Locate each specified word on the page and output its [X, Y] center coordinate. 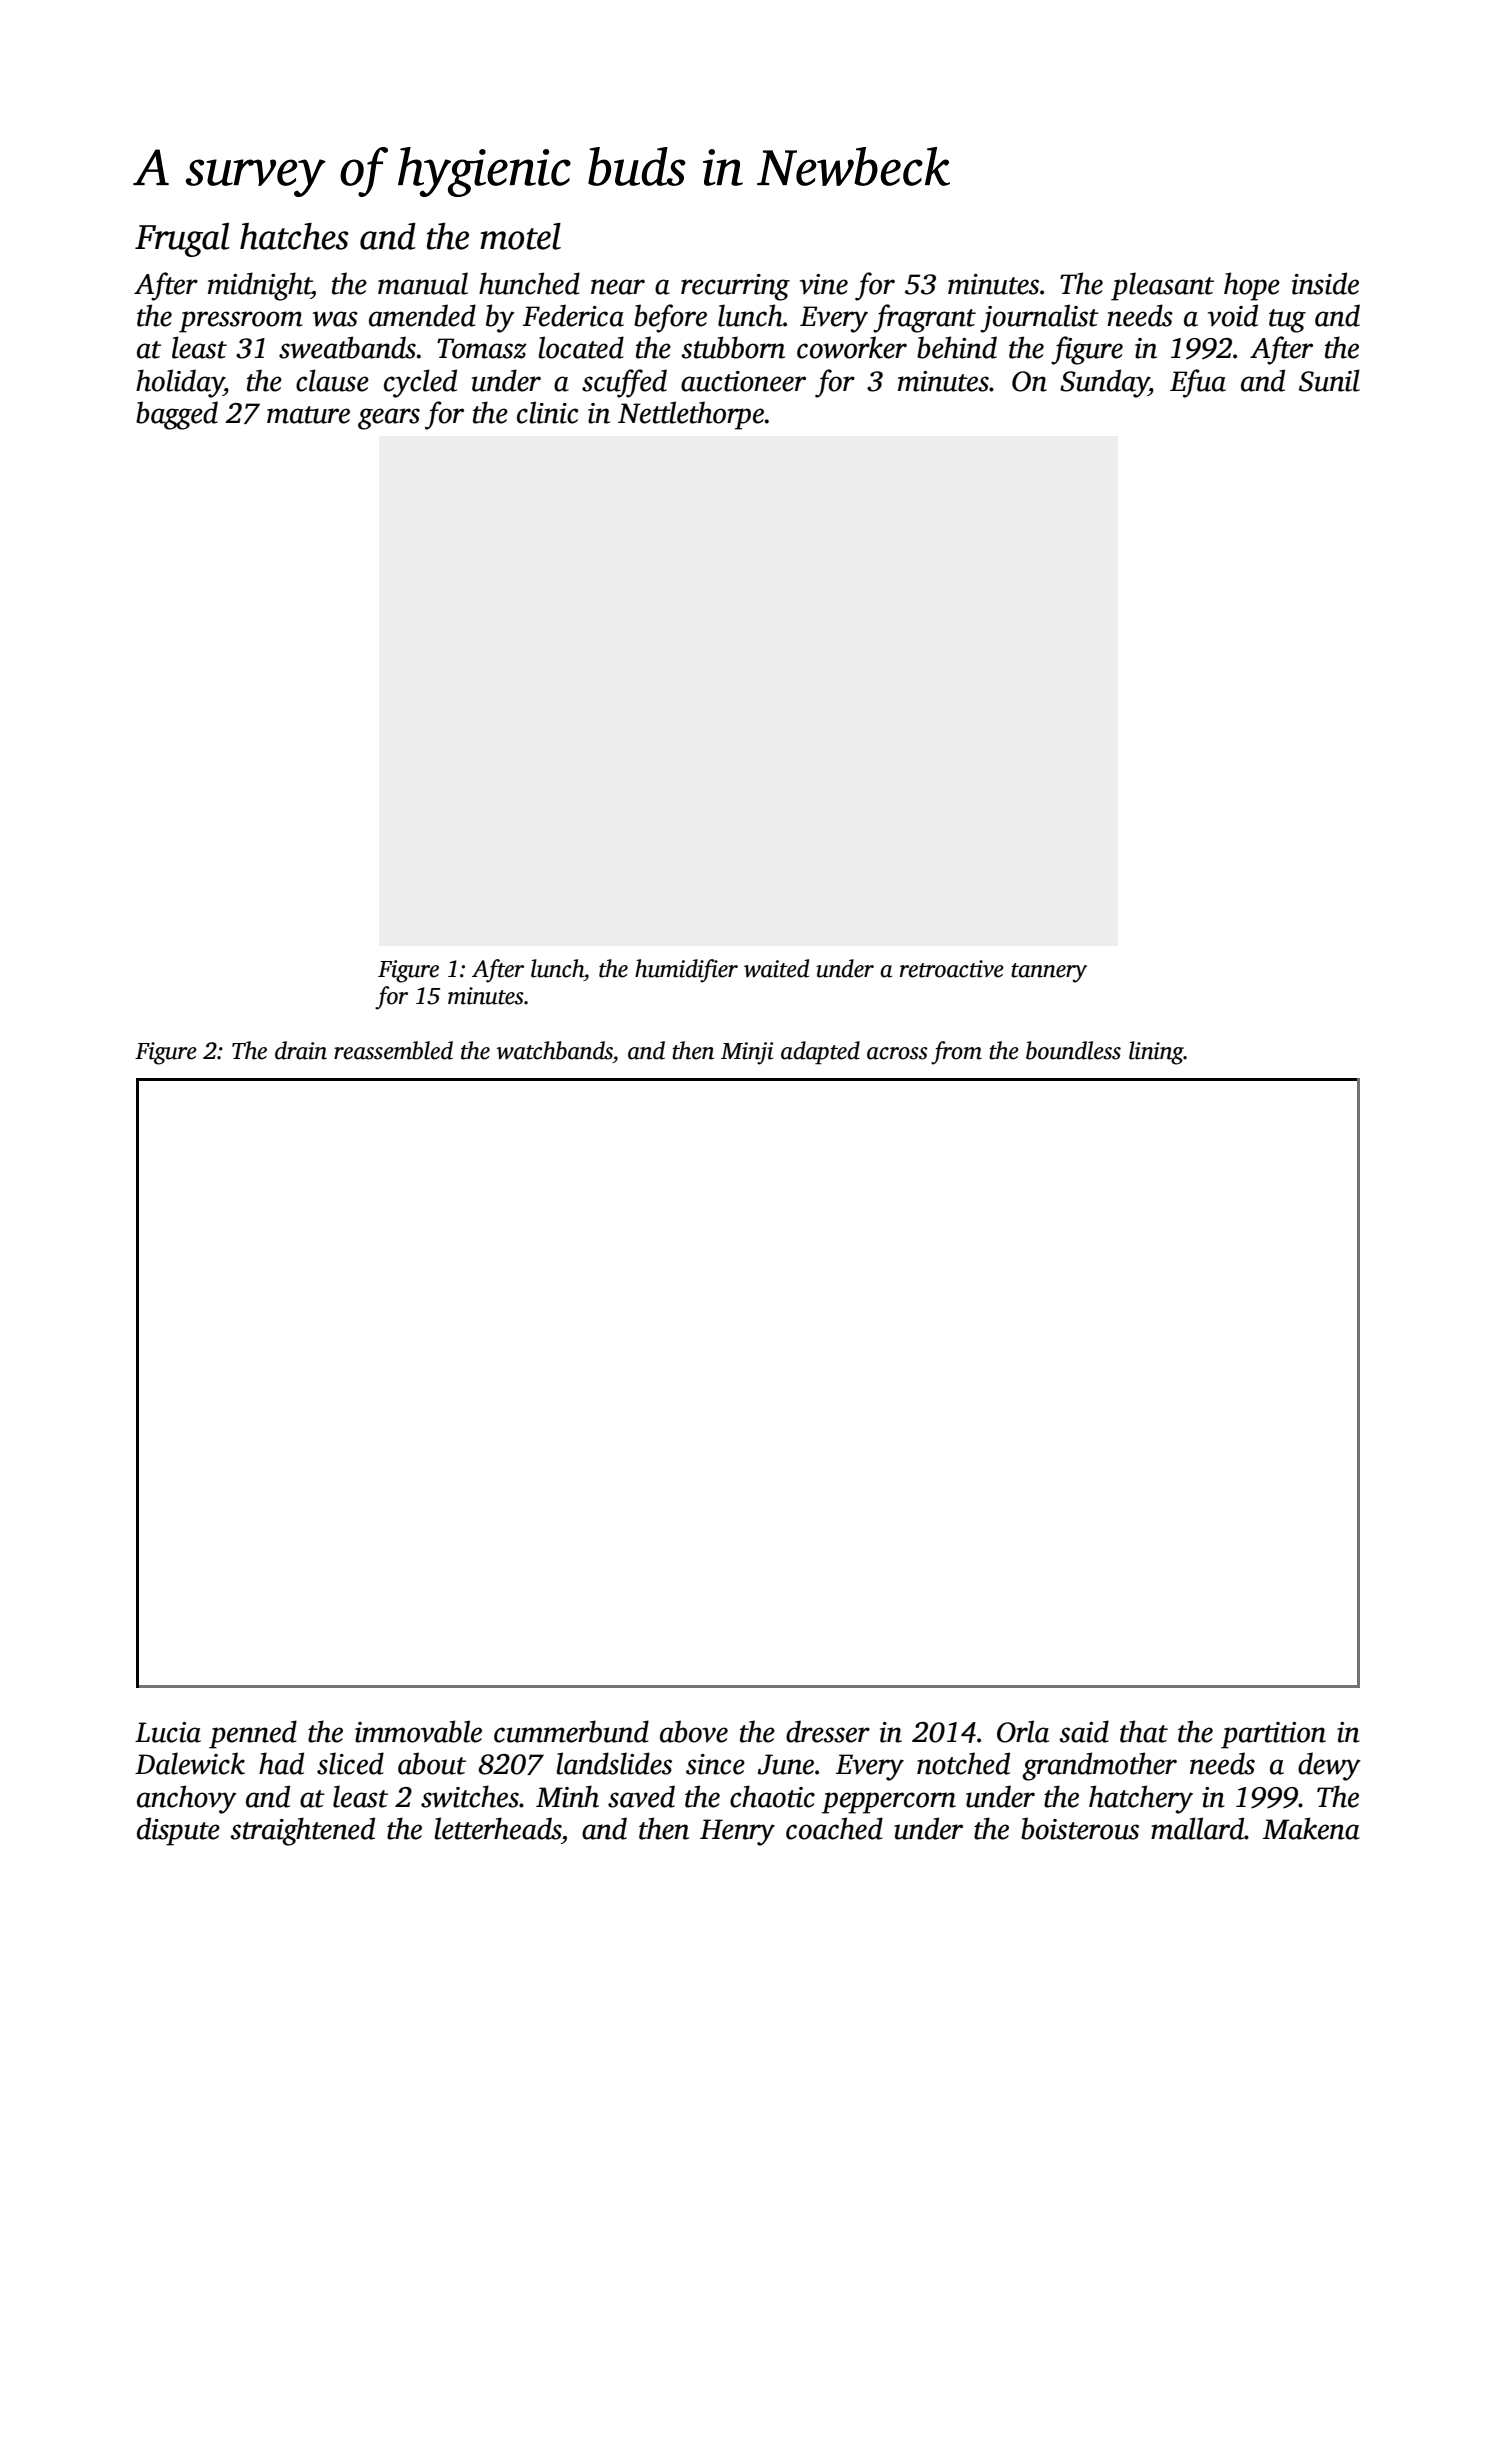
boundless [1073, 1050]
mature [308, 415]
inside [1325, 283]
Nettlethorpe [691, 415]
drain [301, 1050]
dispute [178, 1831]
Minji [747, 1053]
